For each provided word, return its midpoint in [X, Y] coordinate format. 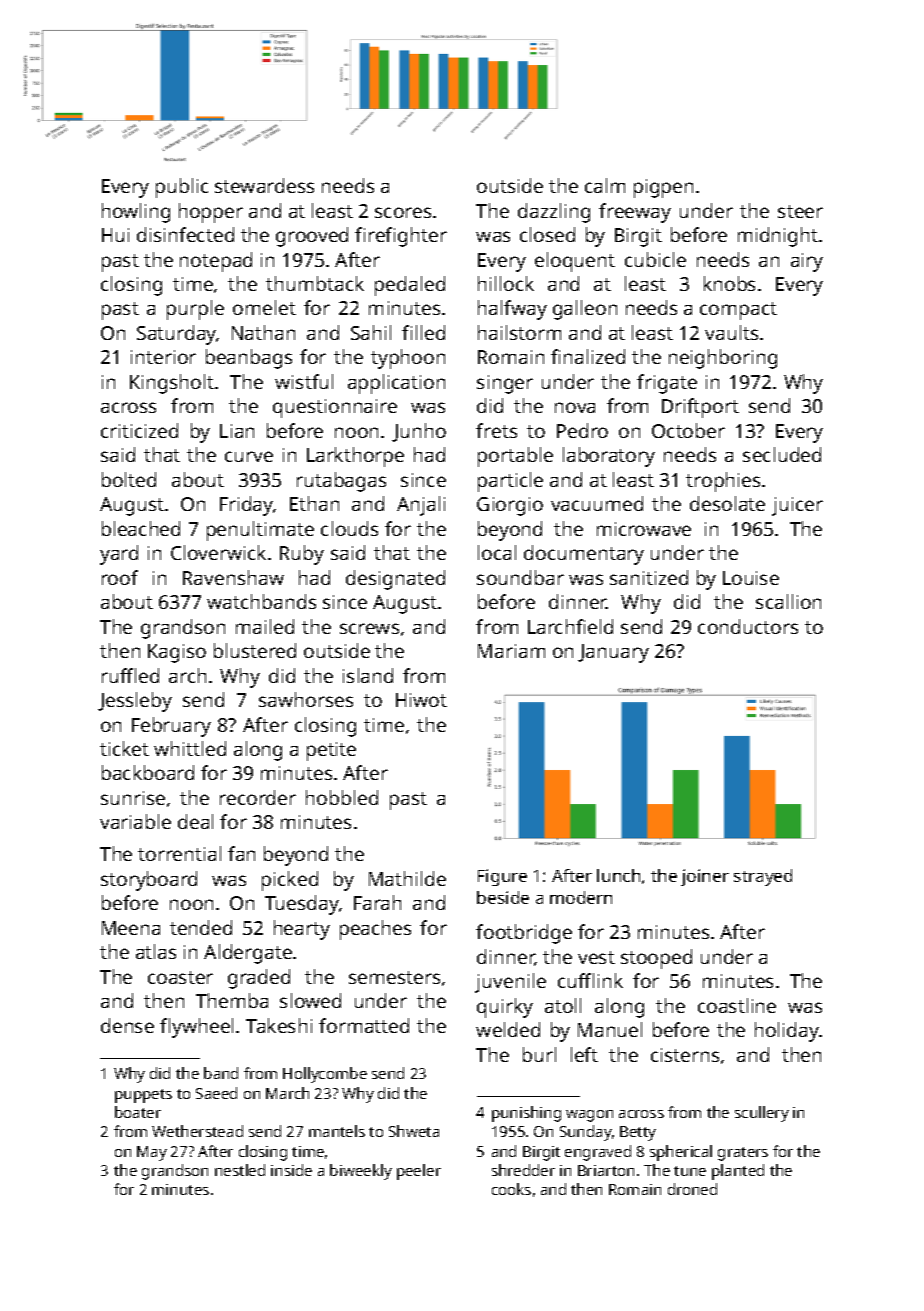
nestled [240, 1170]
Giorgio [510, 506]
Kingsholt [172, 384]
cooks [511, 1189]
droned [692, 1189]
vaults [731, 332]
